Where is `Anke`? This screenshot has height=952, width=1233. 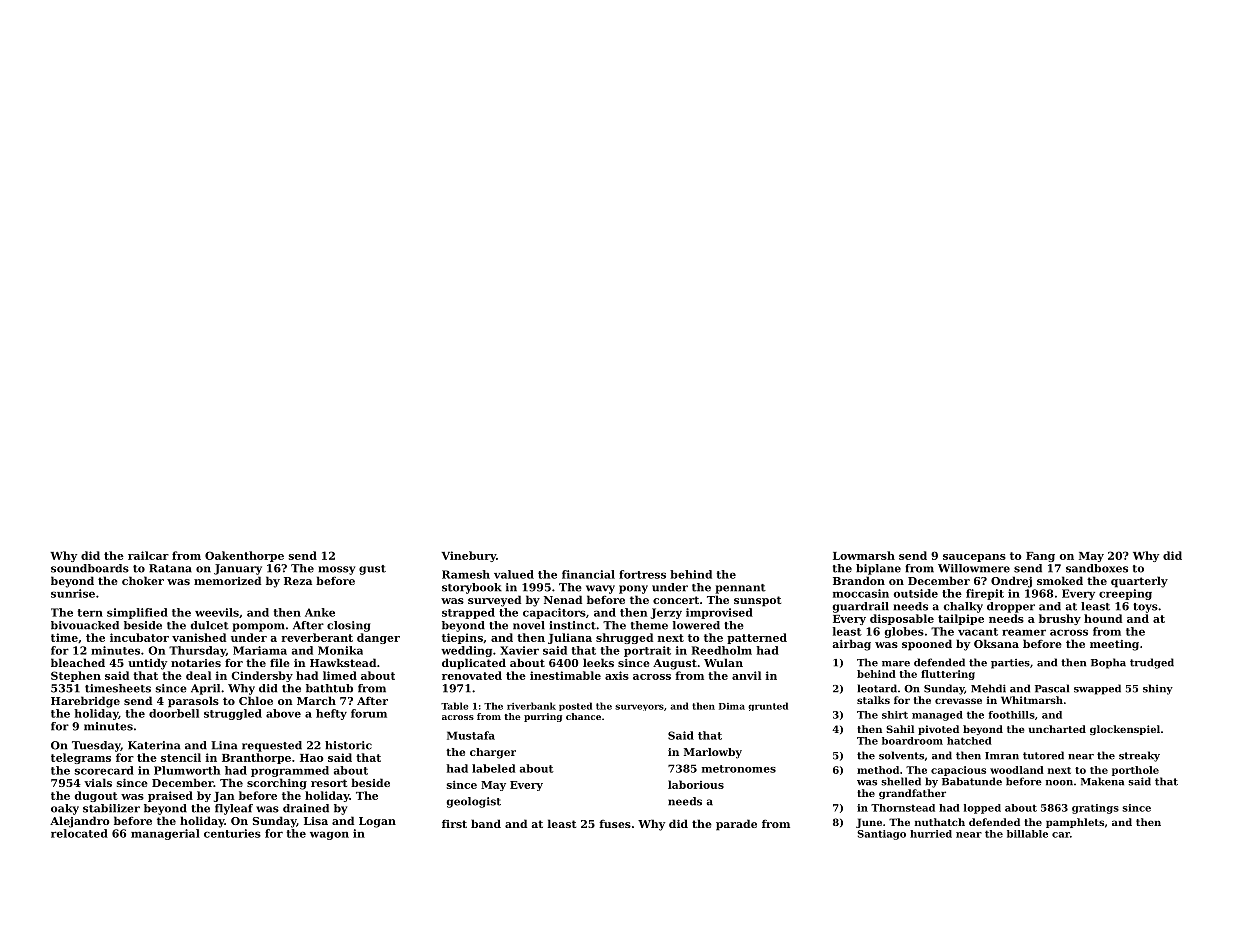 Anke is located at coordinates (320, 612).
